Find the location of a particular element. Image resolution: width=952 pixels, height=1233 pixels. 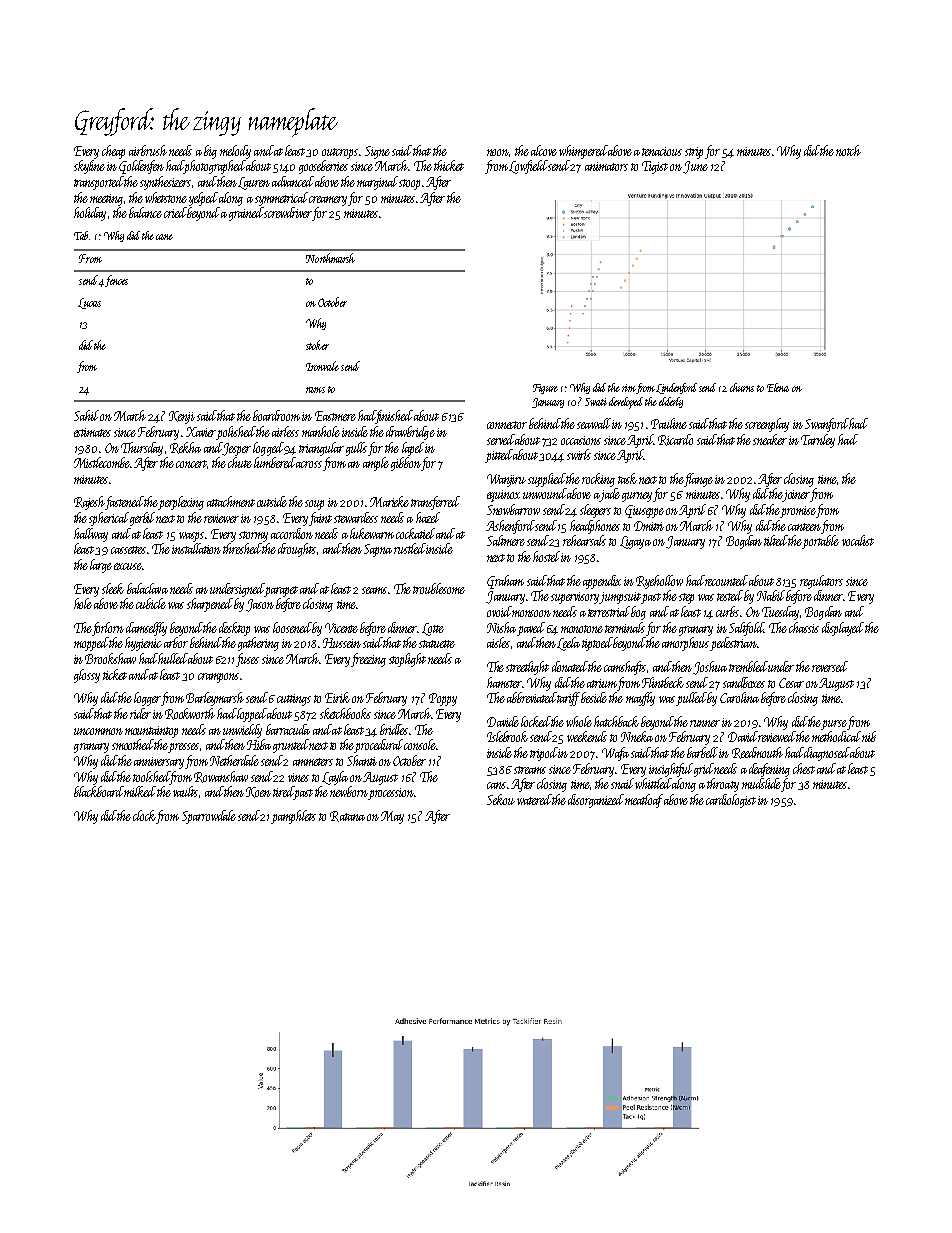

alcove is located at coordinates (544, 150).
